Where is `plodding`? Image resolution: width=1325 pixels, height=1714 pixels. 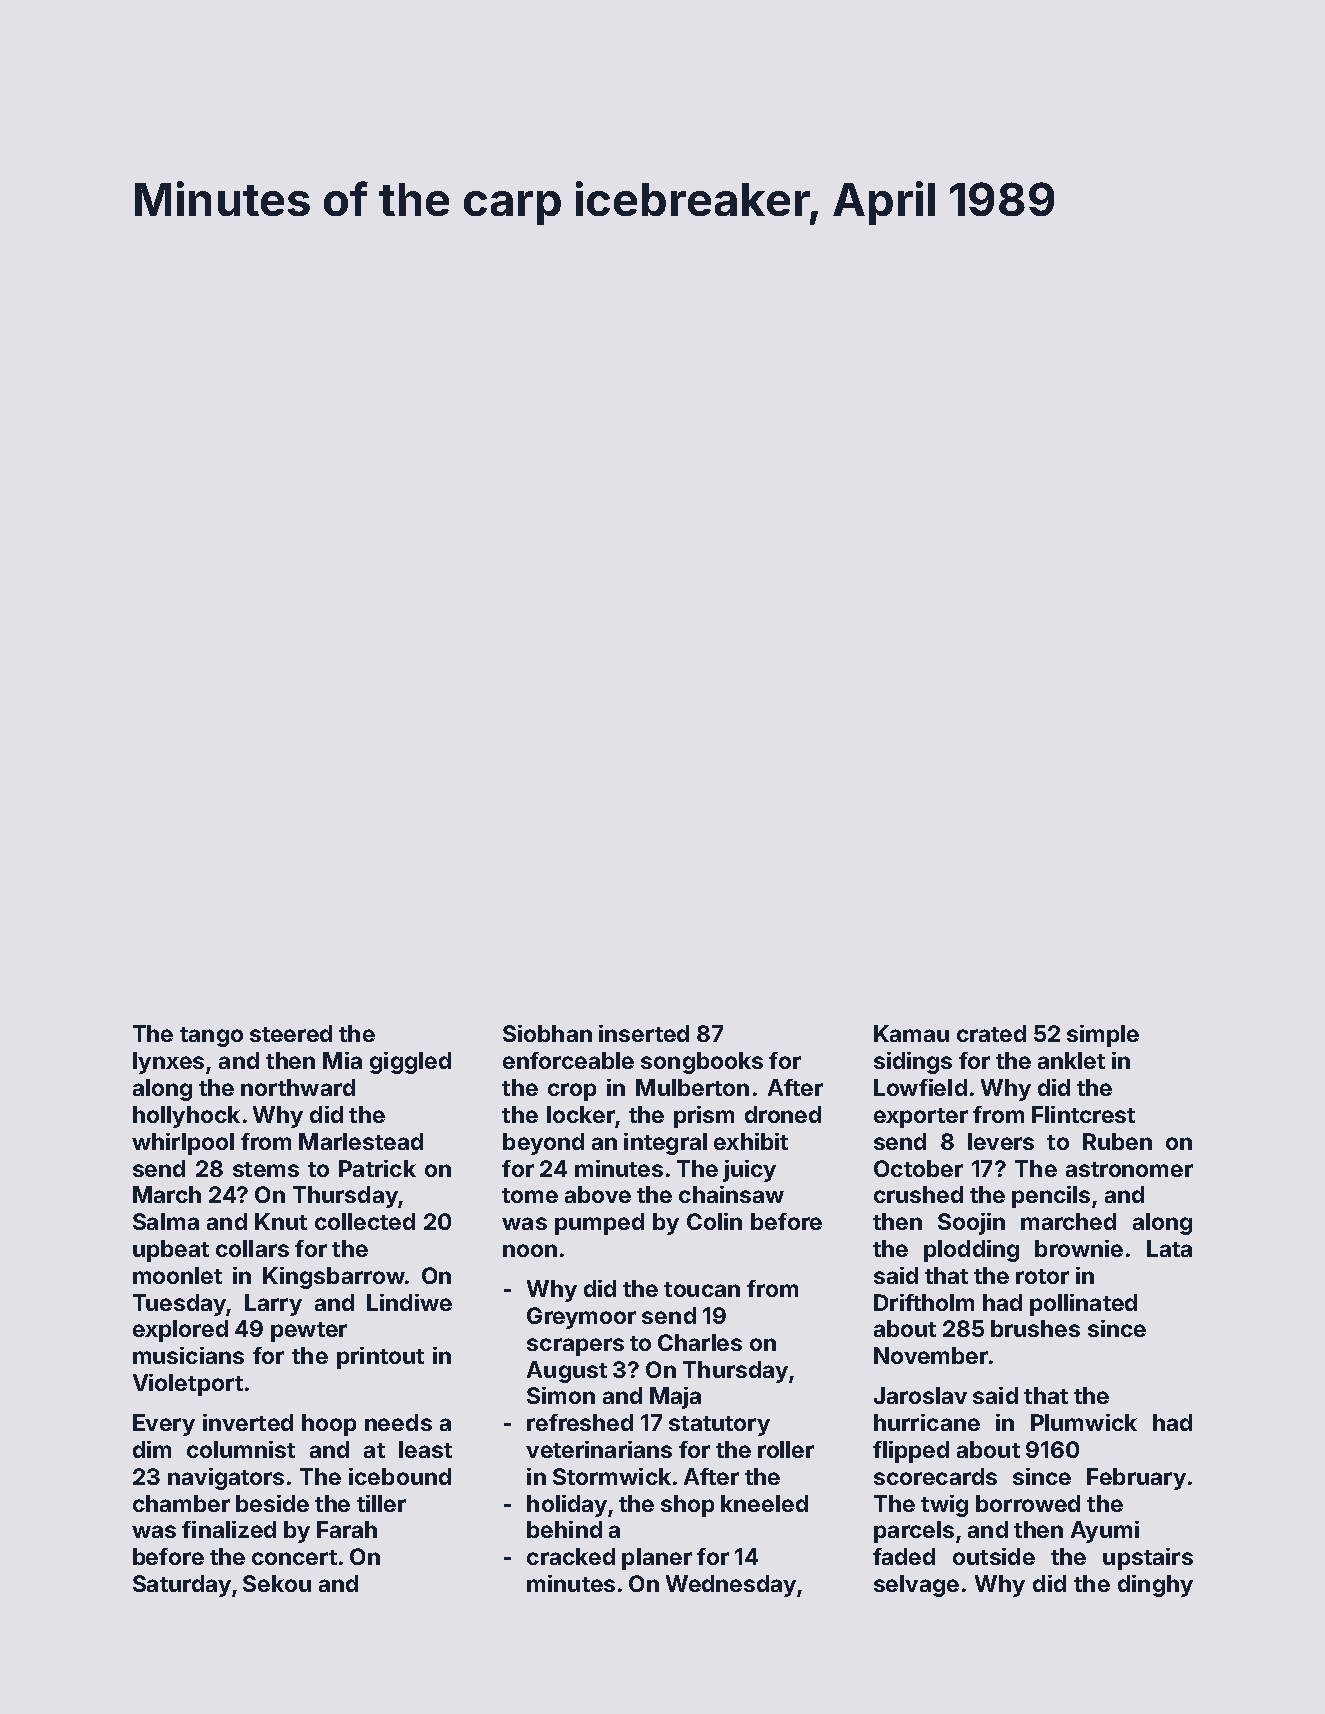 plodding is located at coordinates (971, 1251).
